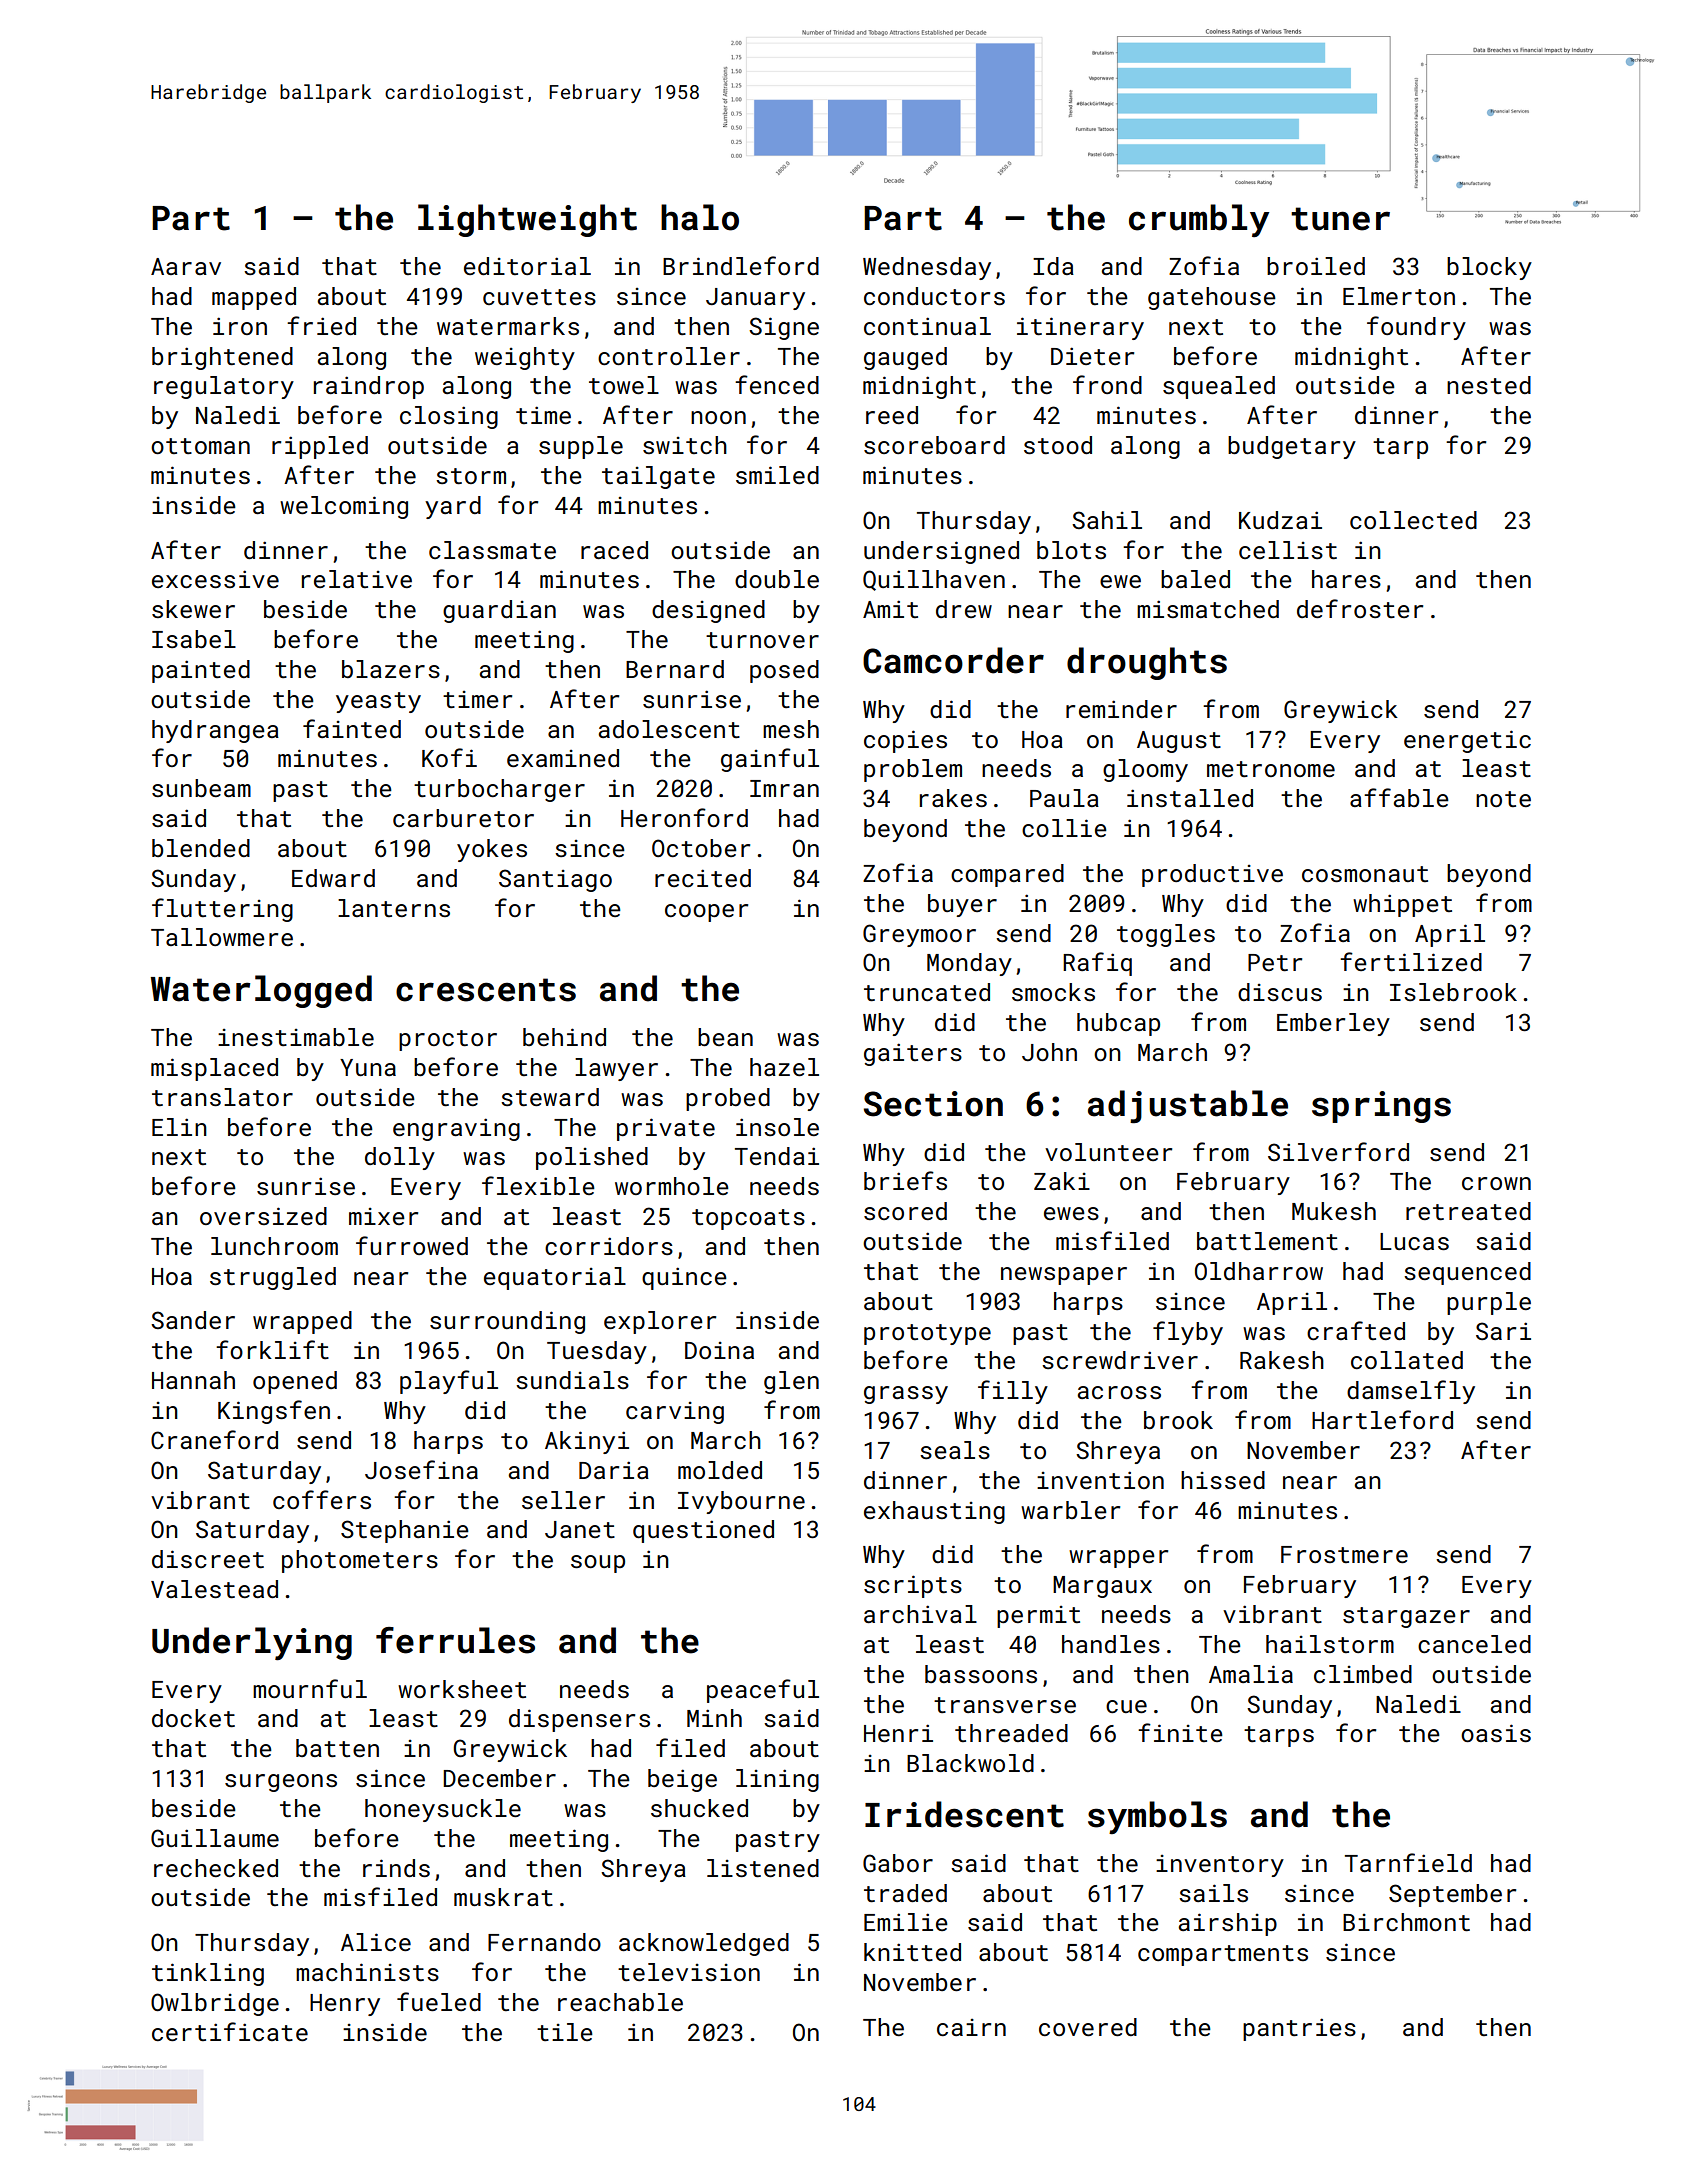  I want to click on Yuna, so click(368, 1067).
